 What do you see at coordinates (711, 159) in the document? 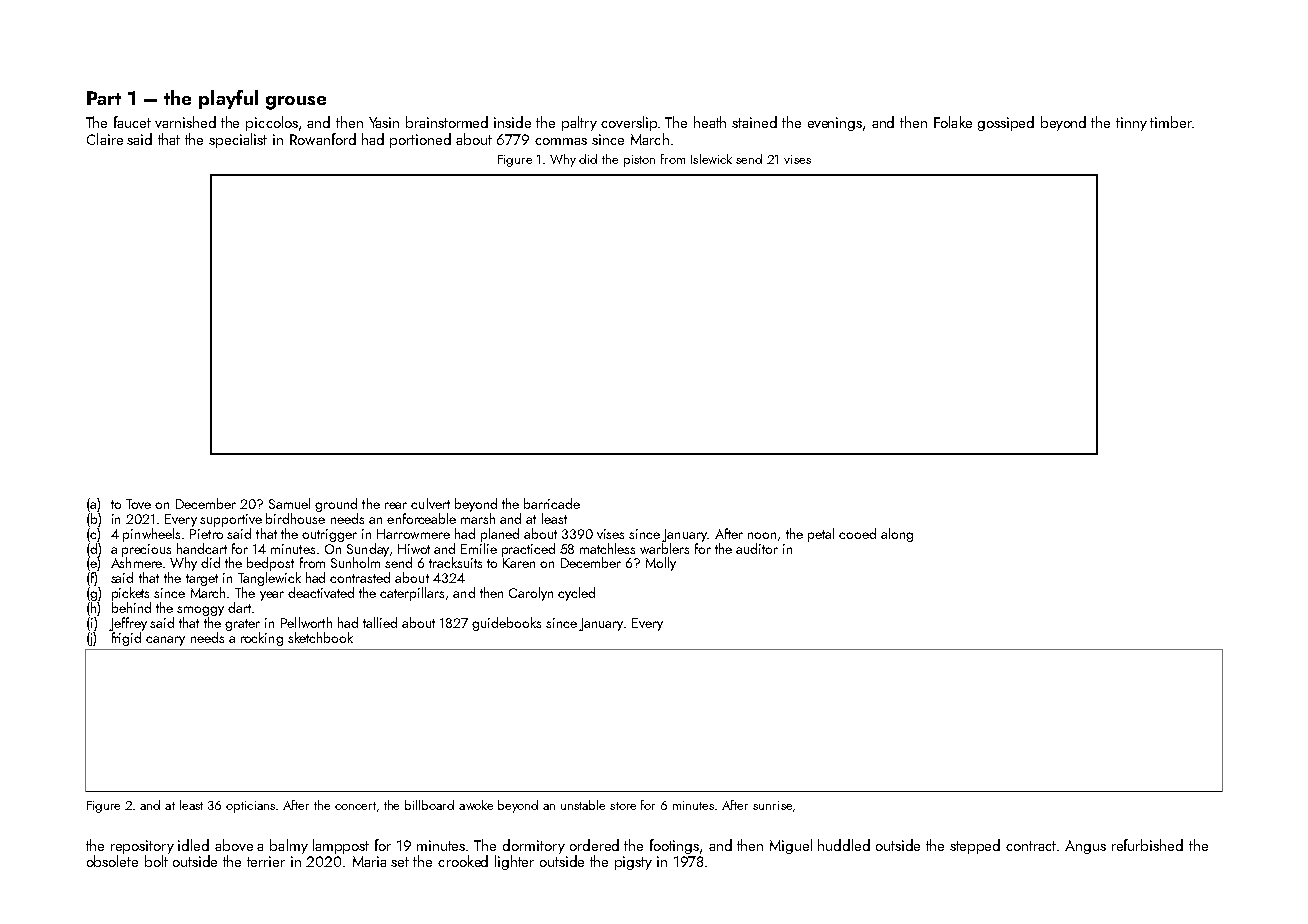
I see `Islewick` at bounding box center [711, 159].
